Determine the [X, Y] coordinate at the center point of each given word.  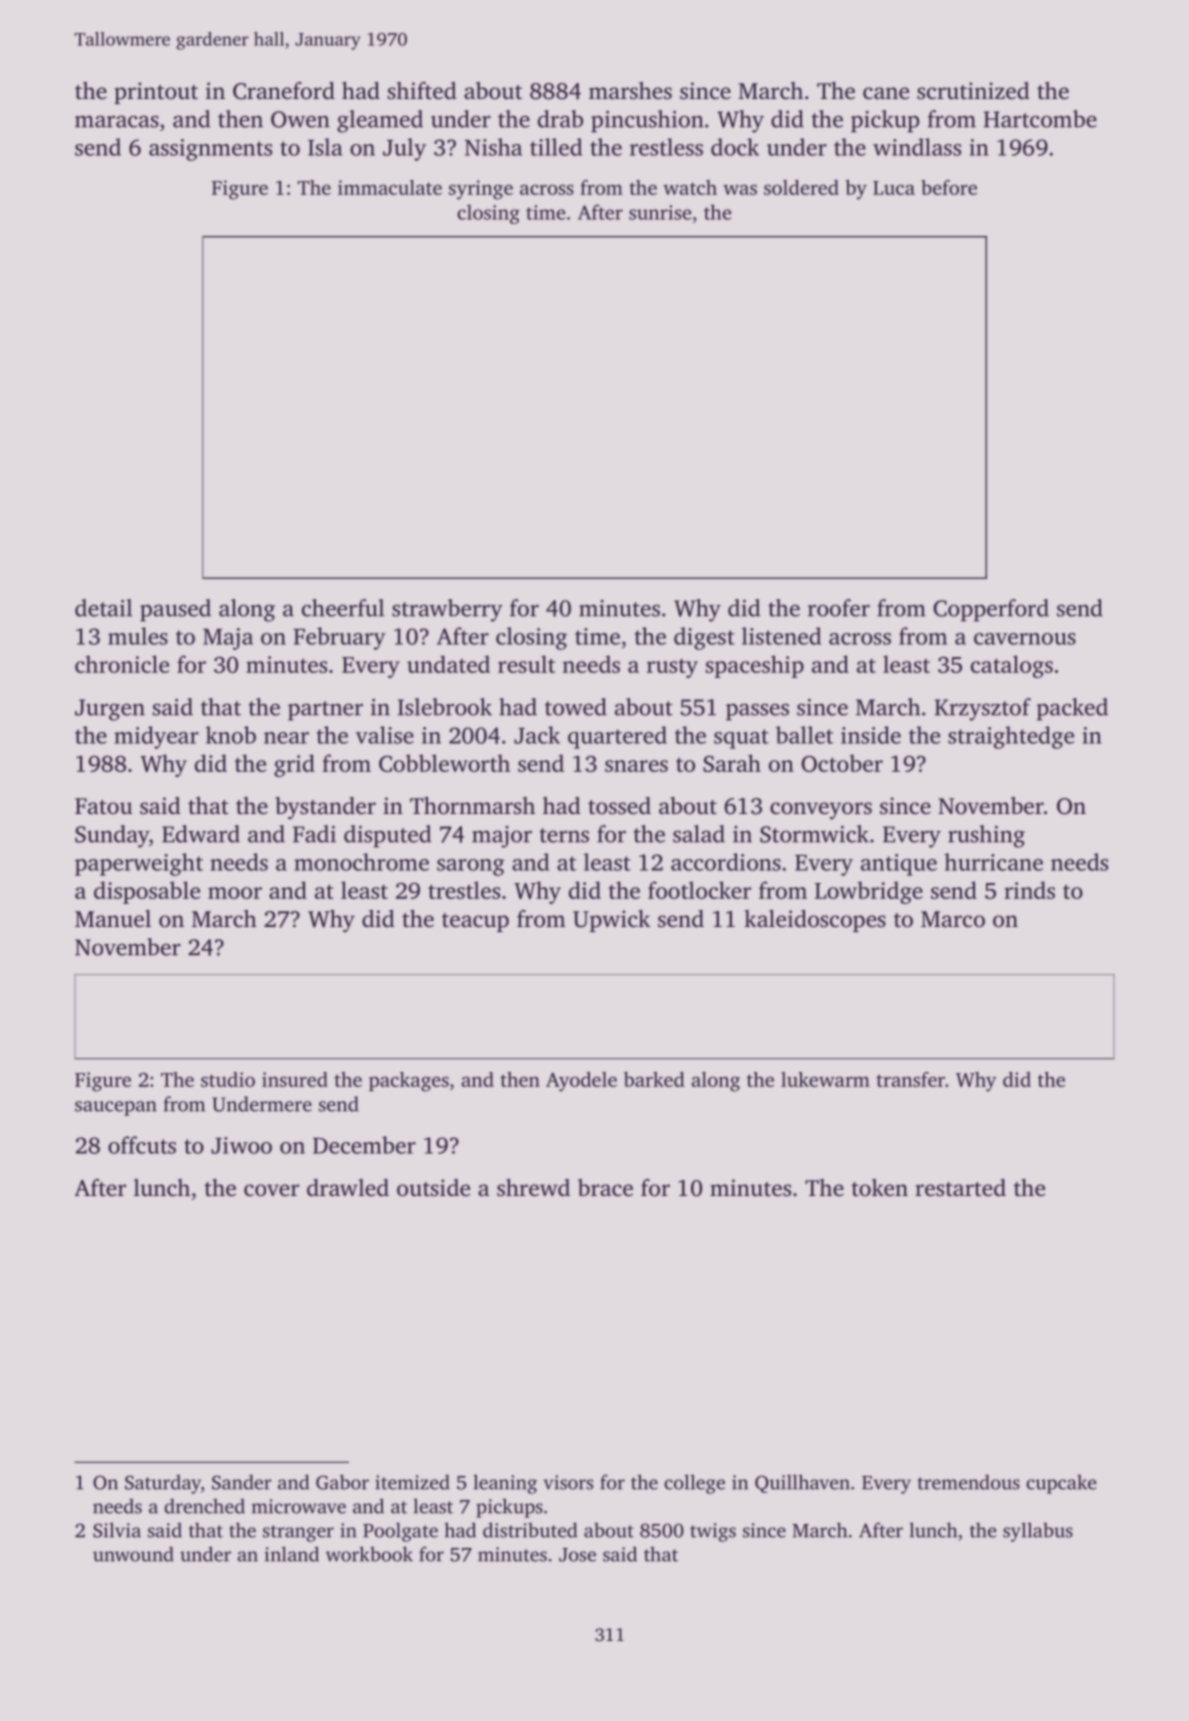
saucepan [116, 1108]
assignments [210, 150]
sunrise [660, 212]
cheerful [343, 608]
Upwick [611, 921]
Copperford [991, 610]
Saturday [163, 1484]
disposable [147, 892]
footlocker [699, 890]
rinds [1029, 890]
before [949, 187]
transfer [910, 1079]
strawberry [447, 610]
